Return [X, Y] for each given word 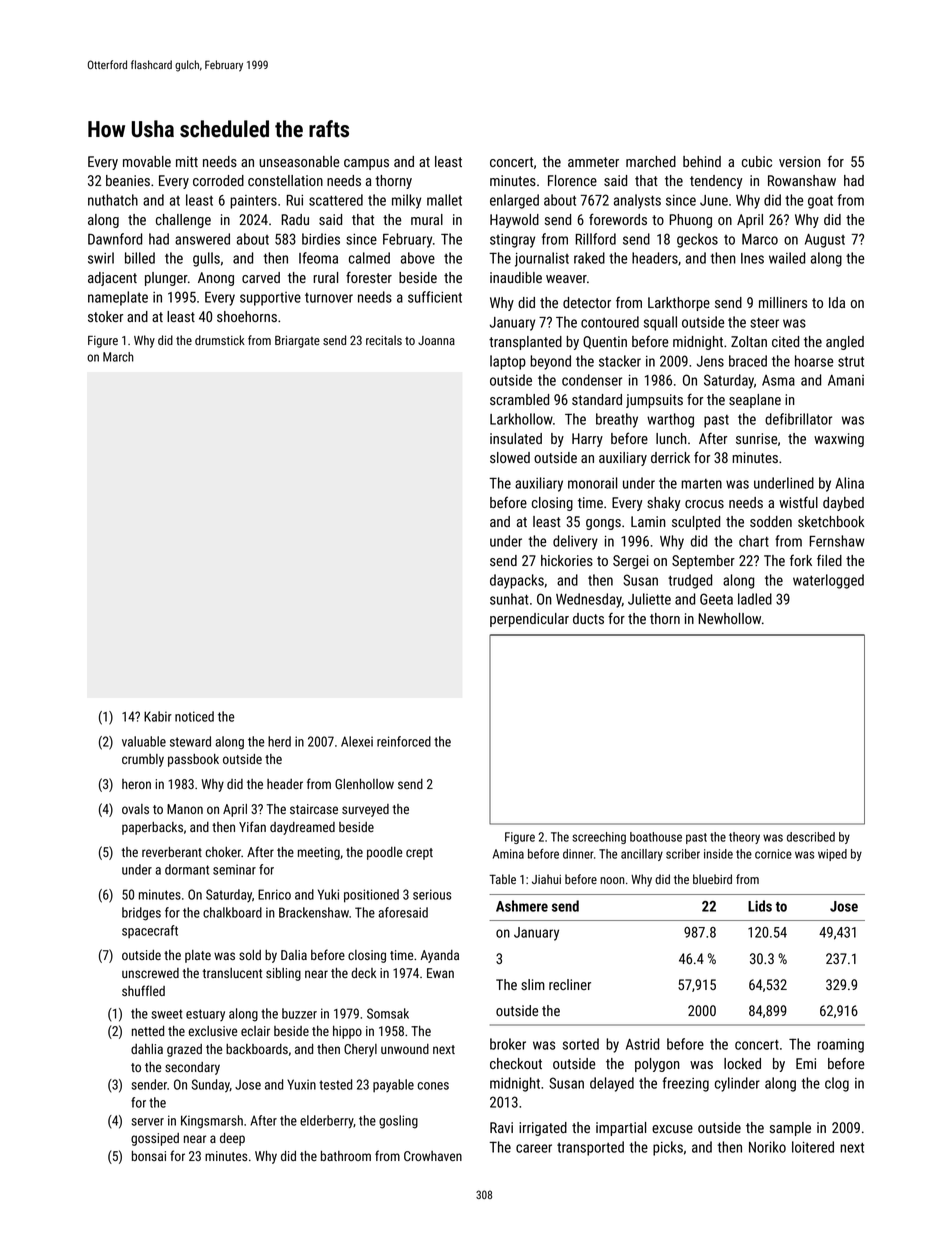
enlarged [514, 201]
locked [742, 1063]
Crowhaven [433, 1156]
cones [433, 1086]
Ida [837, 302]
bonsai [149, 1156]
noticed [194, 716]
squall [660, 323]
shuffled [143, 990]
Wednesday [589, 600]
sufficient [435, 297]
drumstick [220, 340]
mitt [187, 161]
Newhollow [729, 618]
